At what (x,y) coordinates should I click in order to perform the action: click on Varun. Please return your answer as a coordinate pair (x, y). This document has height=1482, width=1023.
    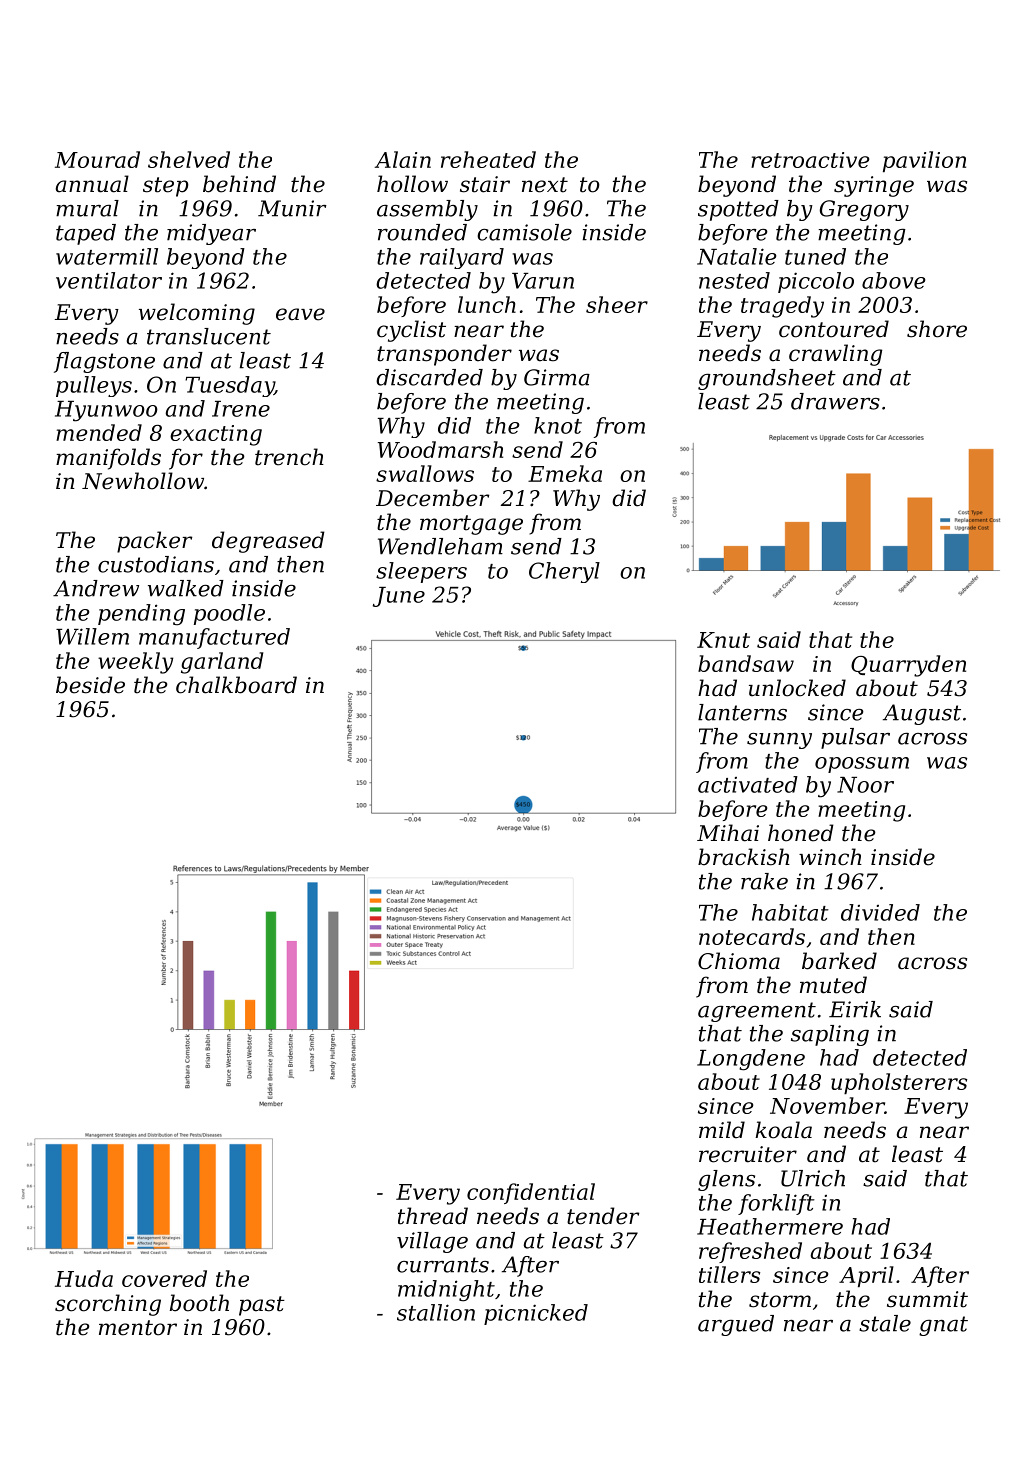
    Looking at the image, I should click on (543, 281).
